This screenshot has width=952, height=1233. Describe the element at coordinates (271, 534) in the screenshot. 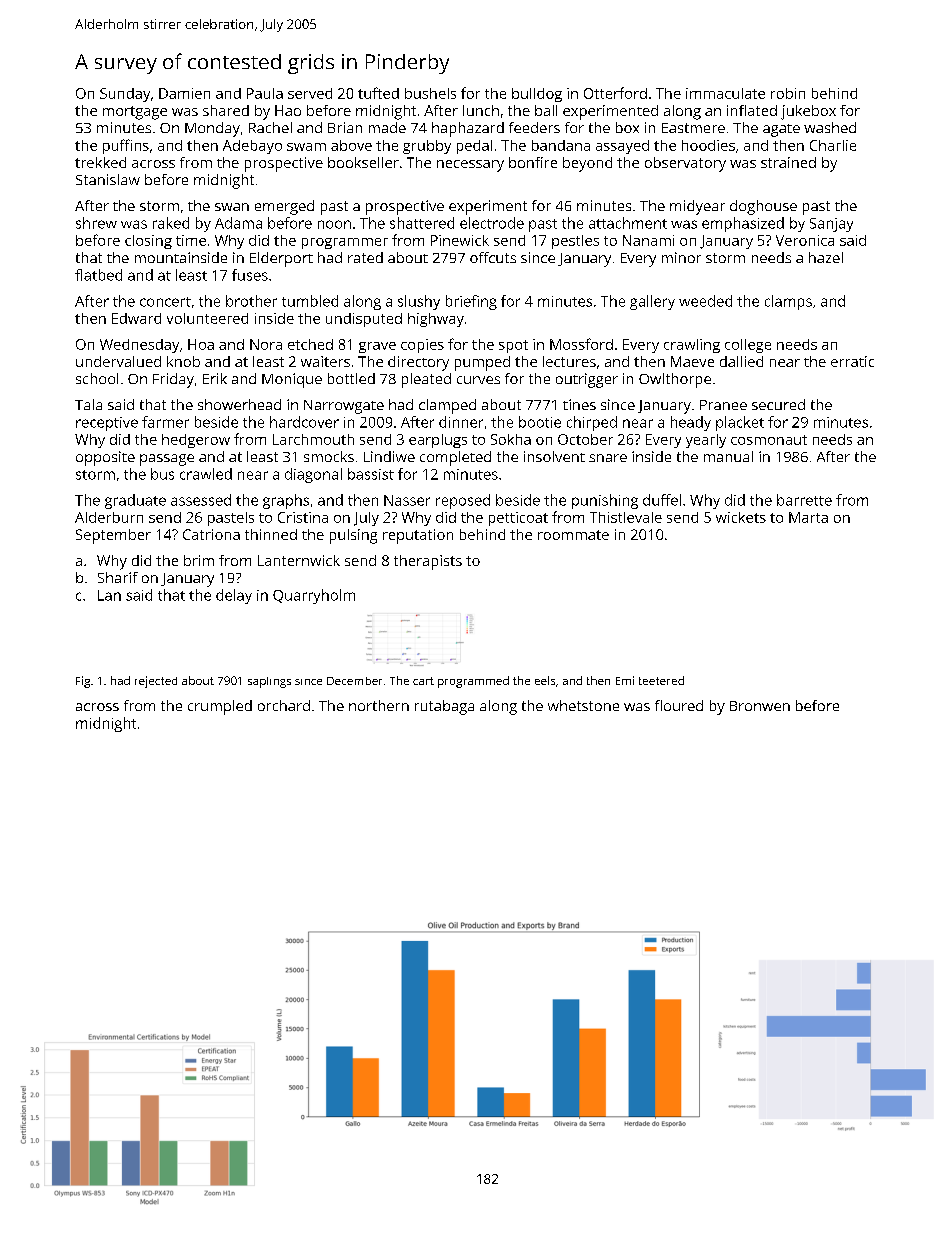

I see `thinned` at that location.
